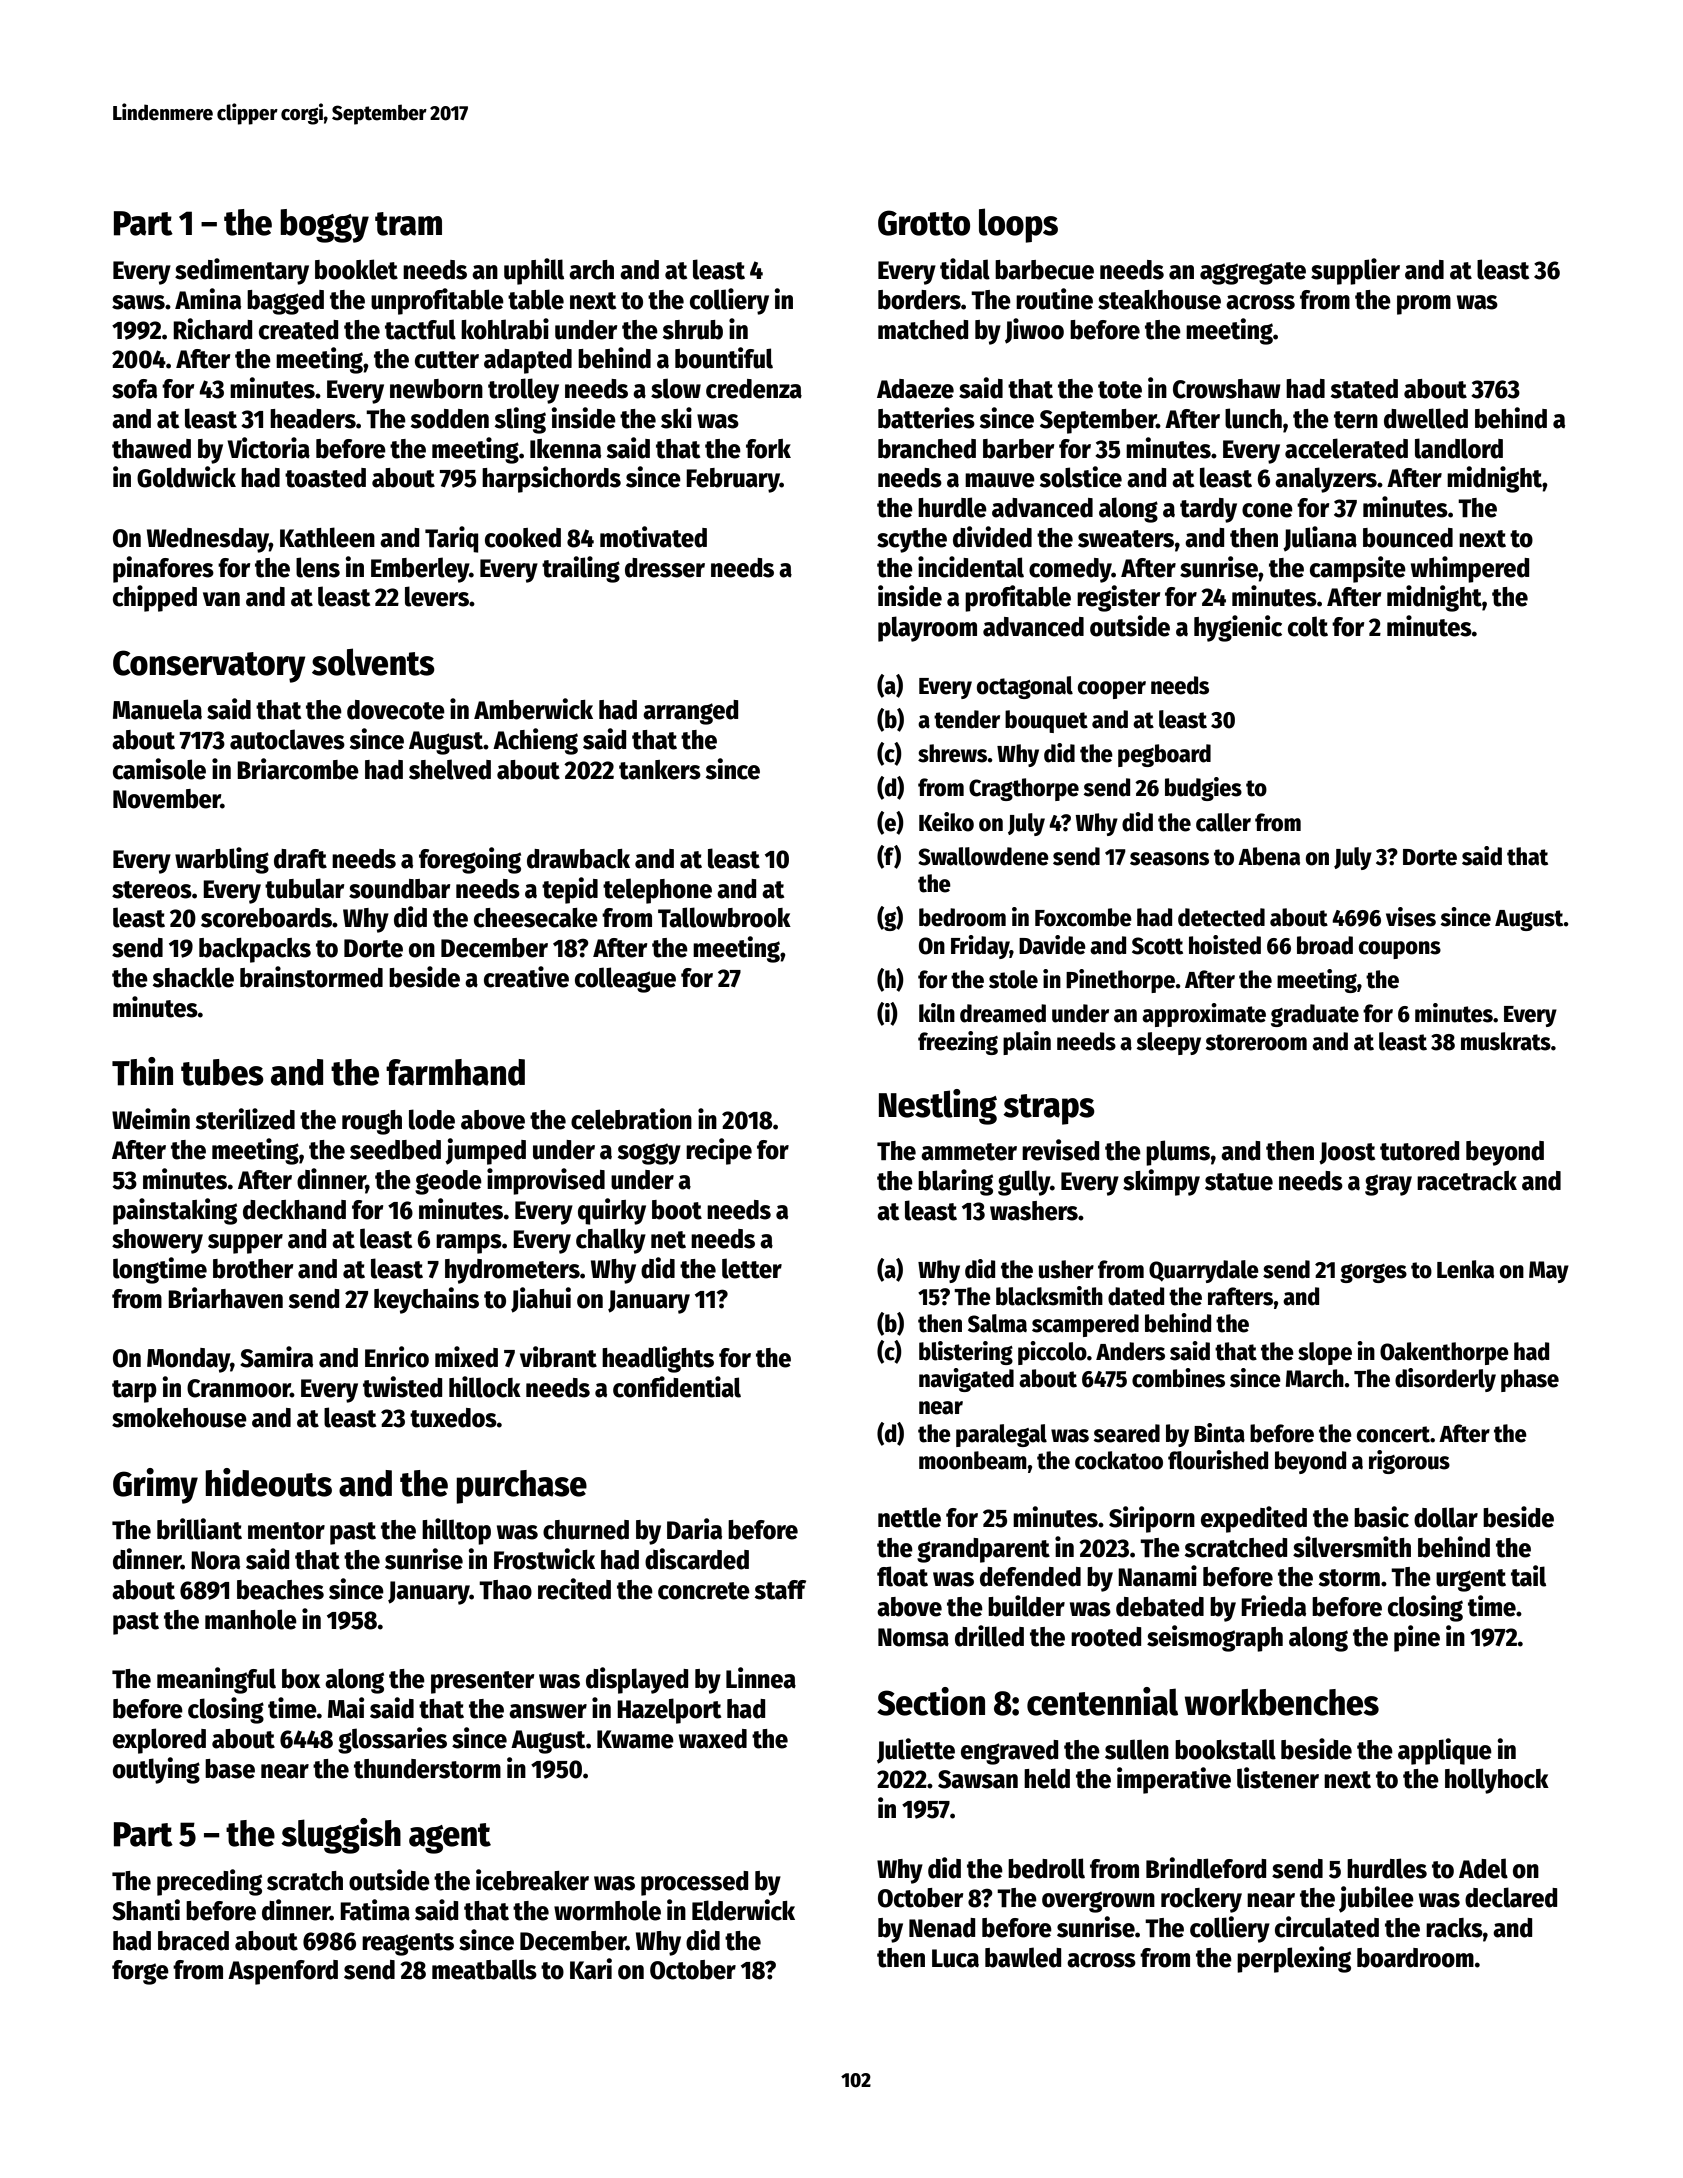 This screenshot has width=1683, height=2178. What do you see at coordinates (193, 977) in the screenshot?
I see `shackle` at bounding box center [193, 977].
